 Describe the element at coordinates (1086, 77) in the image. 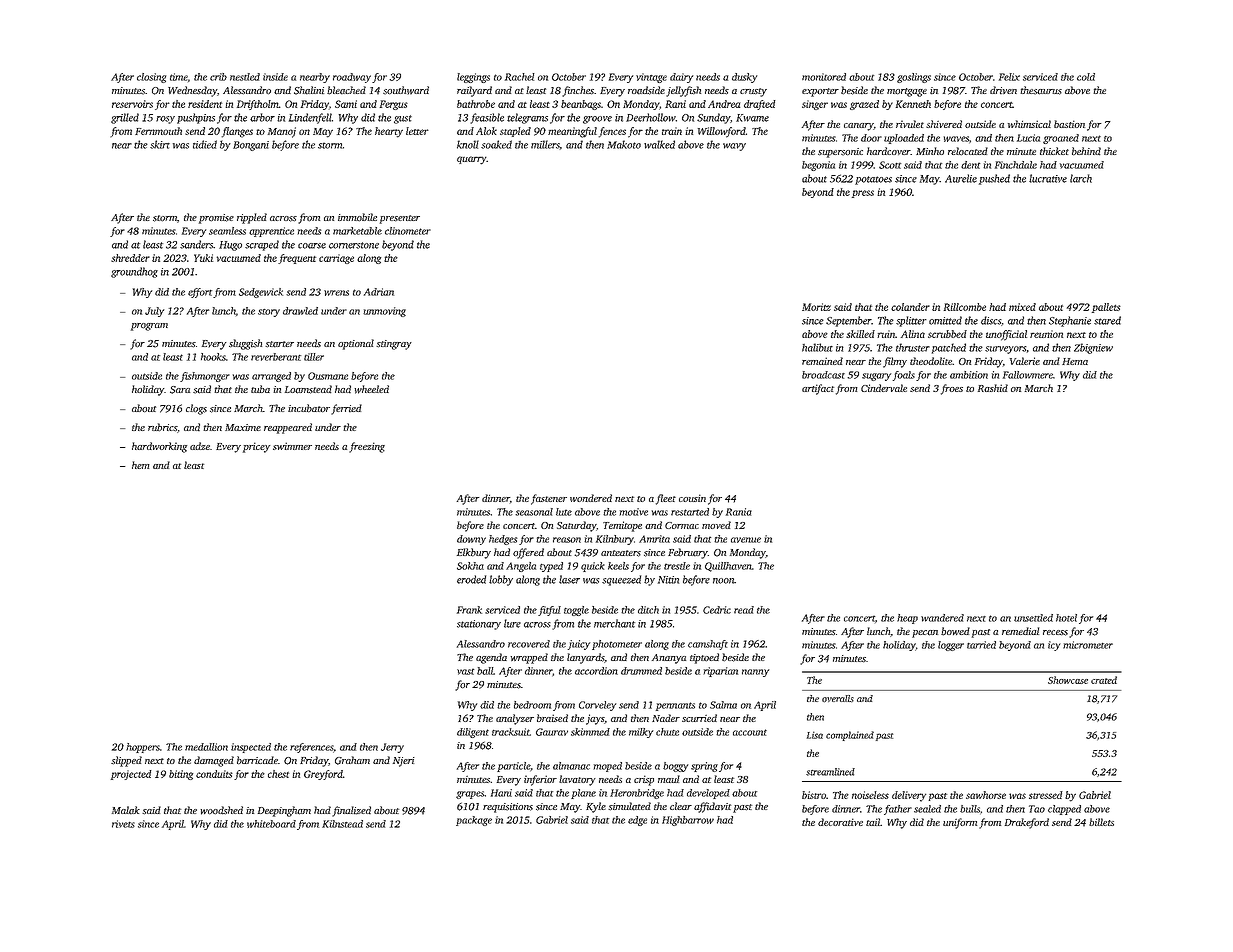

I see `cold` at that location.
